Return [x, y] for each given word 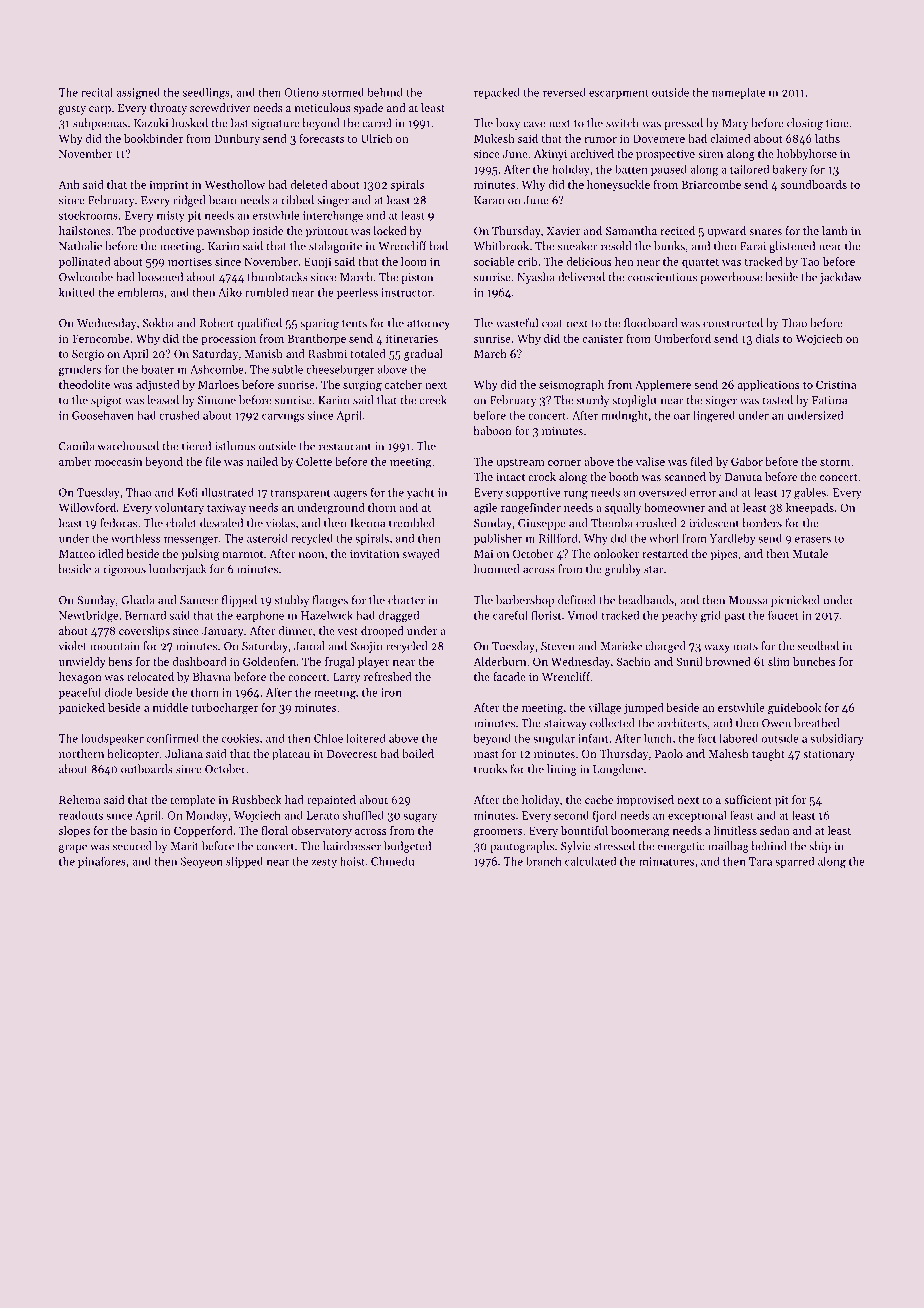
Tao [810, 261]
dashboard [199, 661]
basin [144, 830]
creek [433, 400]
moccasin [118, 461]
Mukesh [494, 138]
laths [827, 138]
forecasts [321, 138]
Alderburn [499, 661]
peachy [680, 616]
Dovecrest [352, 754]
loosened [160, 277]
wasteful [517, 323]
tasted [778, 400]
